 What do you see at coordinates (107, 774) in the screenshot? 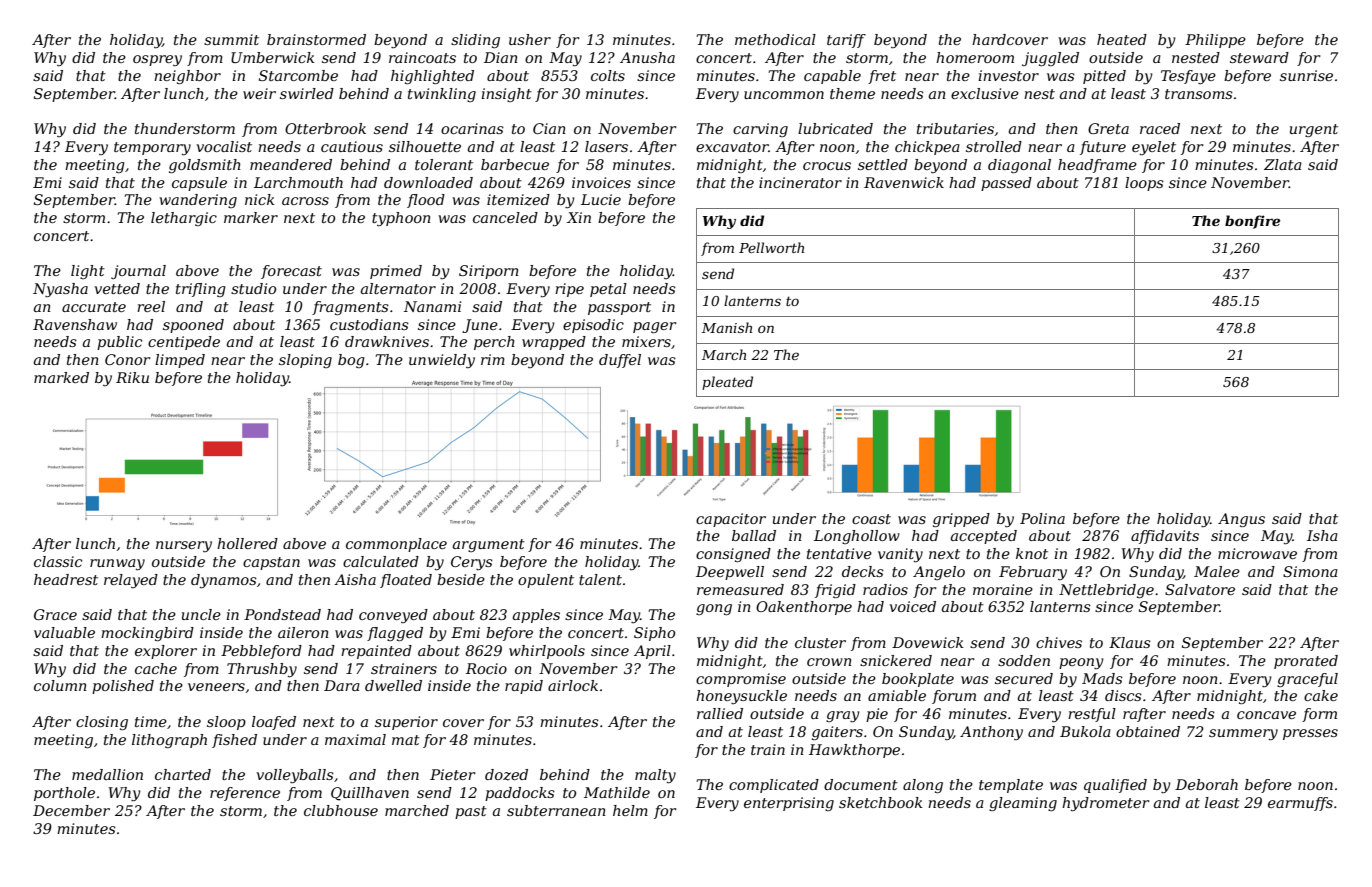
I see `medallion` at bounding box center [107, 774].
